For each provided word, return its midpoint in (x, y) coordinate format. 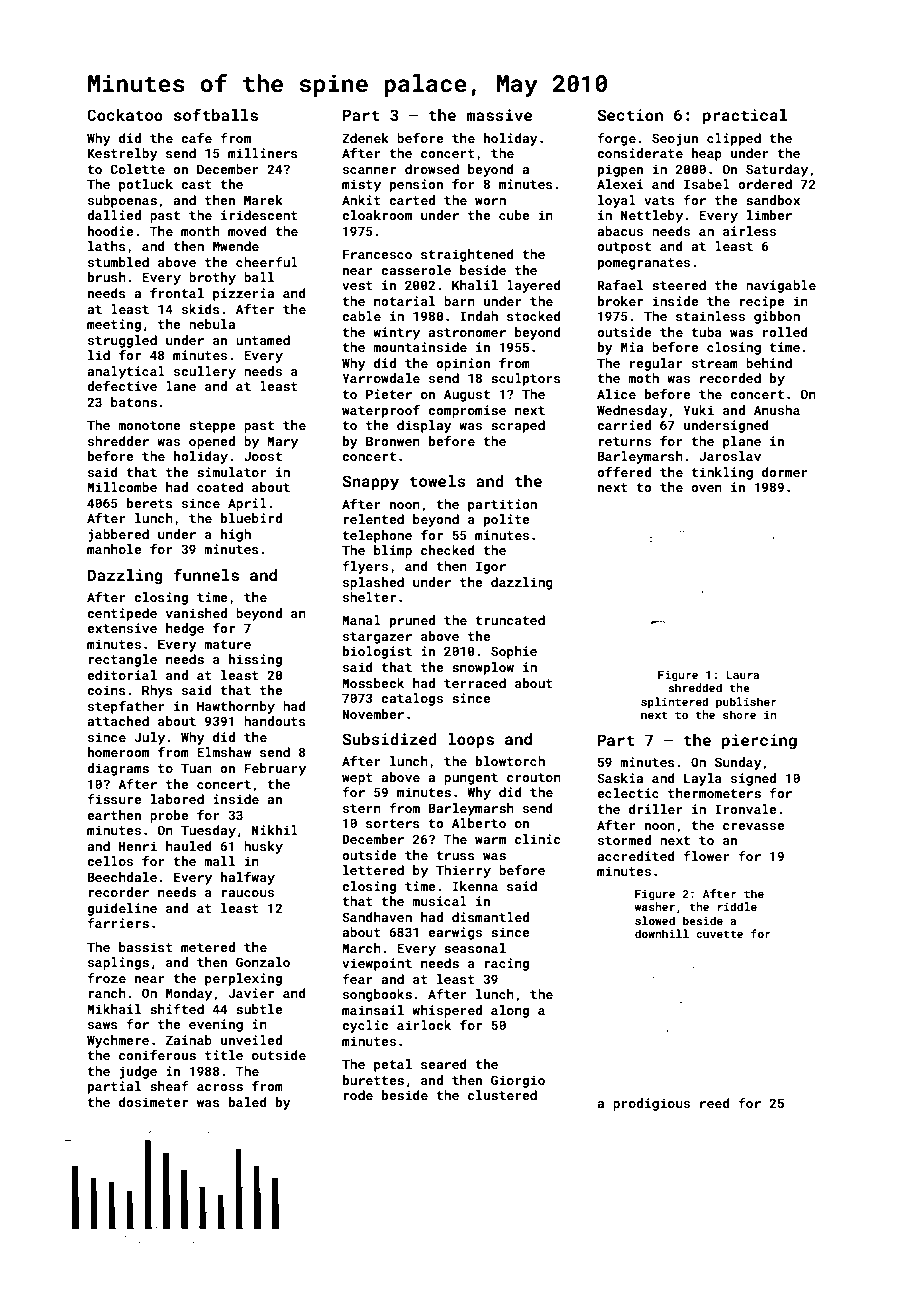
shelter (369, 597)
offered (624, 472)
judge (138, 1072)
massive (499, 115)
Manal (361, 620)
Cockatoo (125, 115)
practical (745, 117)
